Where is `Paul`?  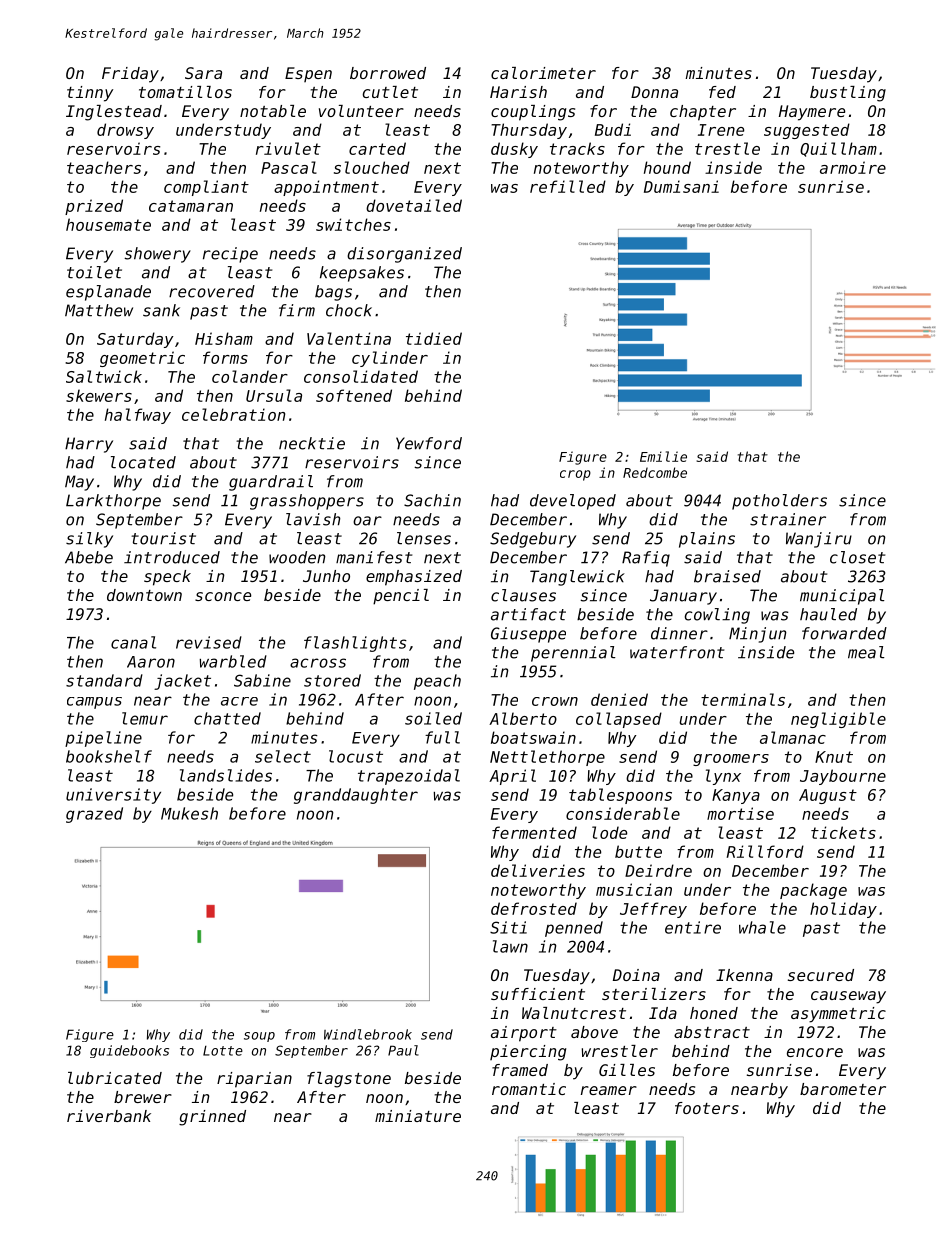
Paul is located at coordinates (403, 1050).
